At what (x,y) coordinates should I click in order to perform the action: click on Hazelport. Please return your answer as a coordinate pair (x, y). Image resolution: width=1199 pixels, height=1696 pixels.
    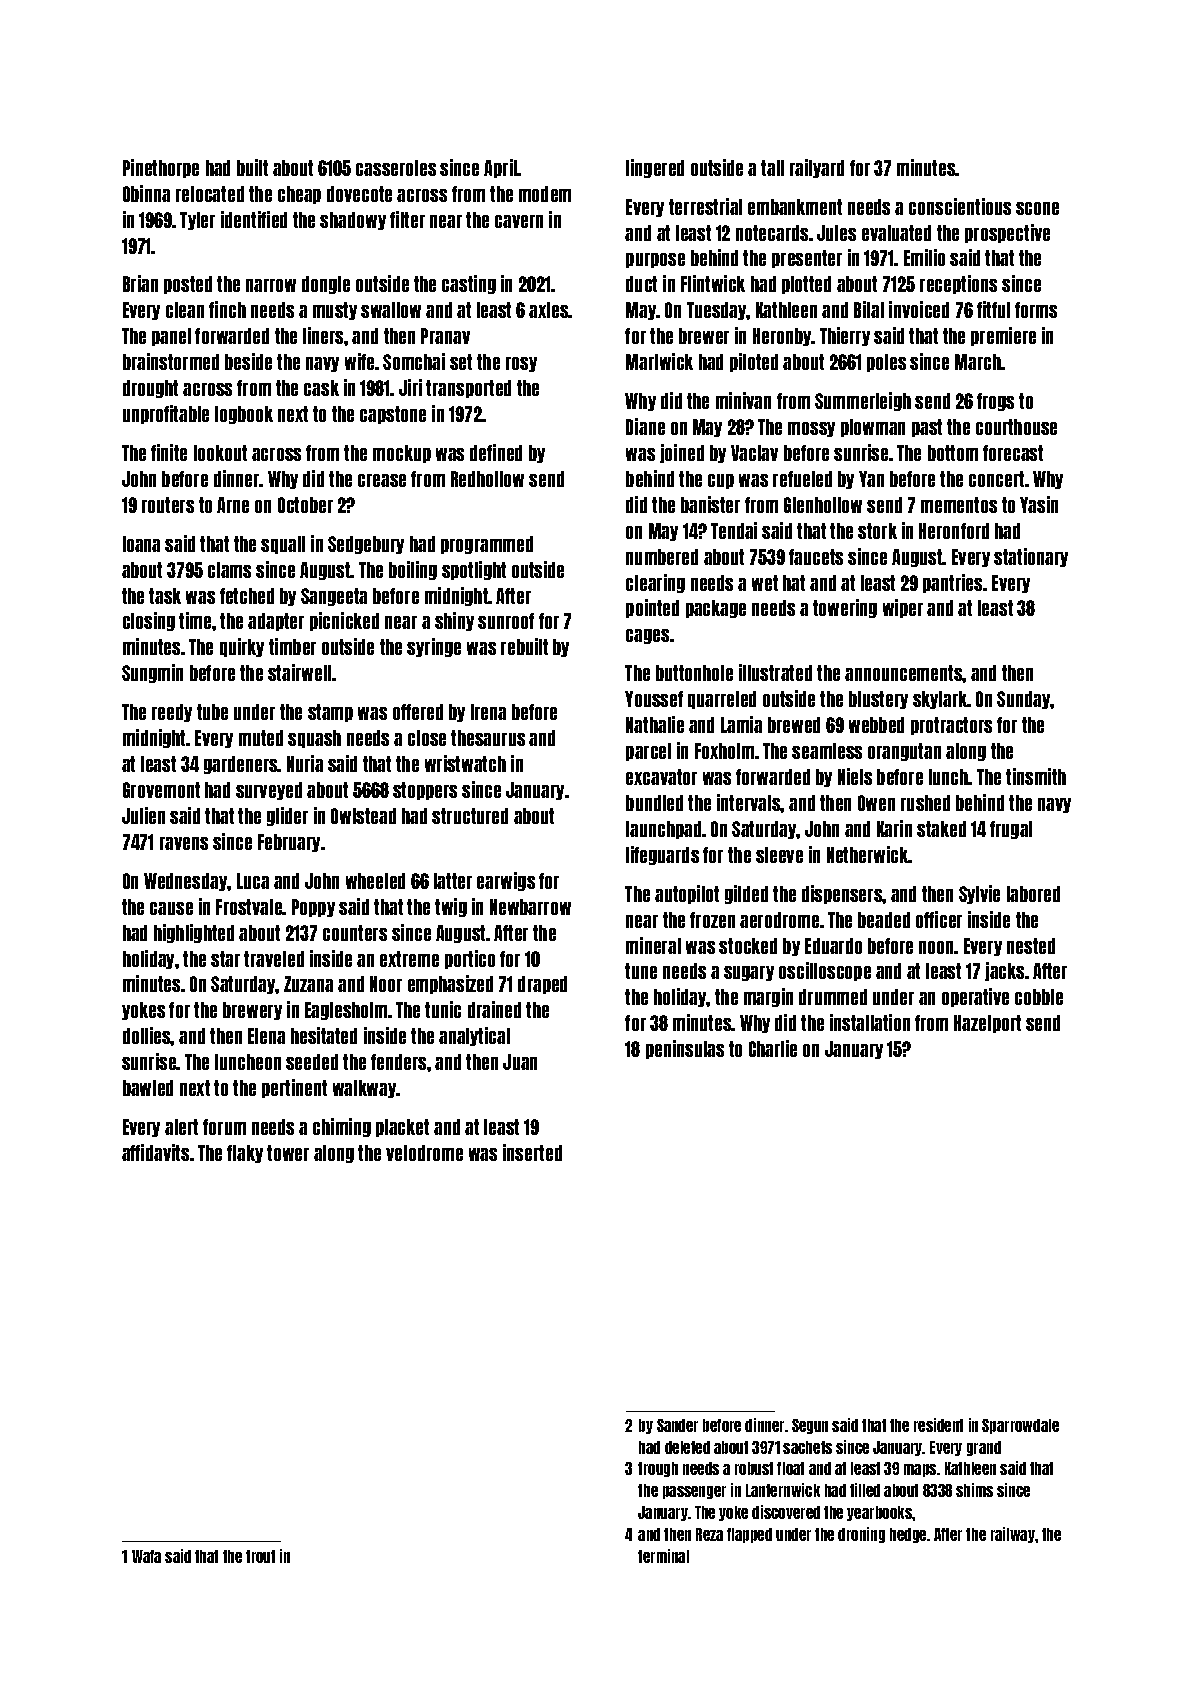
    Looking at the image, I should click on (987, 1024).
